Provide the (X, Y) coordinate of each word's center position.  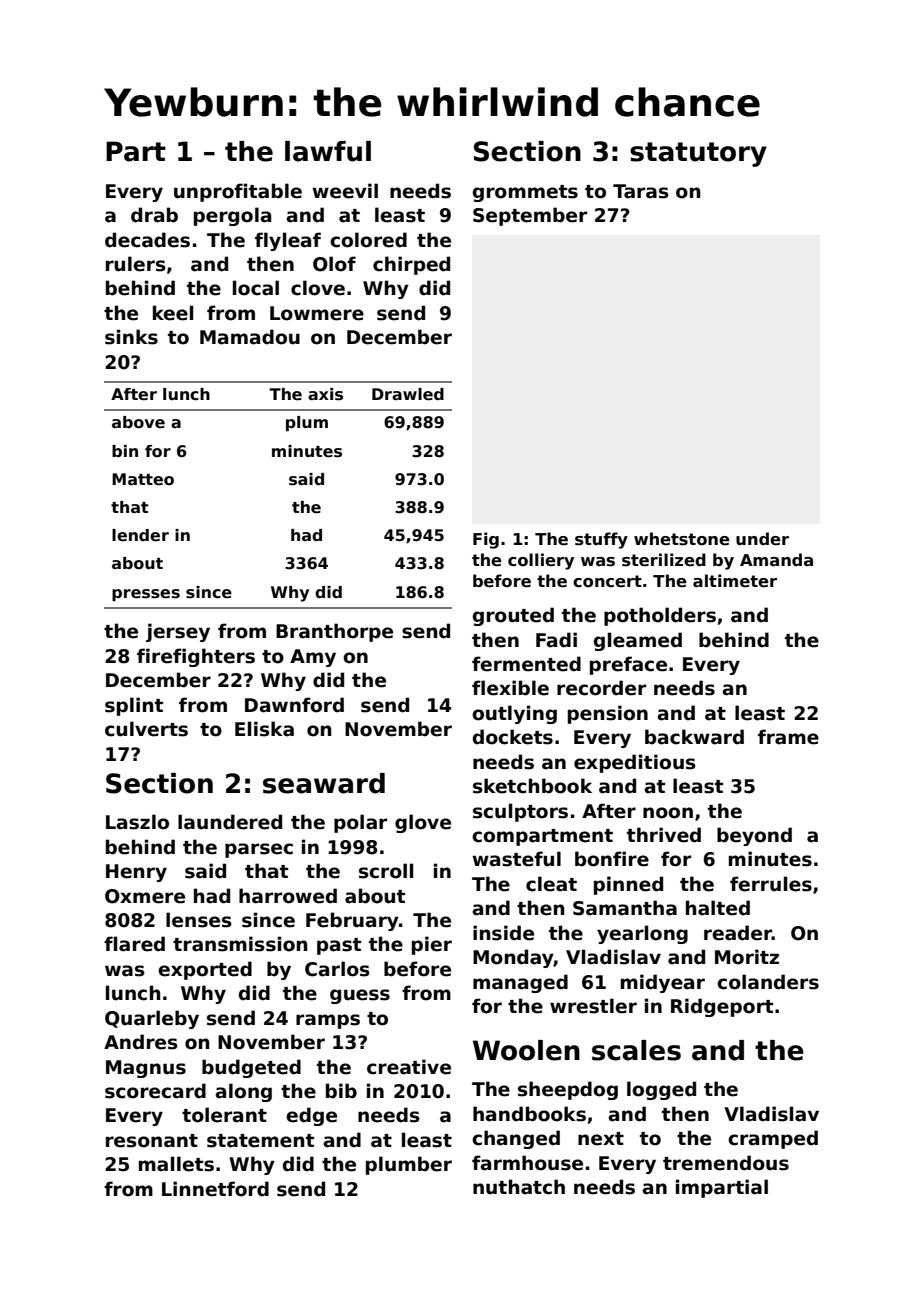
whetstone (682, 539)
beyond (754, 836)
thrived (664, 835)
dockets (513, 737)
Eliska (264, 729)
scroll (386, 871)
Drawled (408, 394)
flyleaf (288, 241)
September (530, 216)
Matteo (143, 479)
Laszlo (137, 822)
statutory (698, 154)
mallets (176, 1164)
